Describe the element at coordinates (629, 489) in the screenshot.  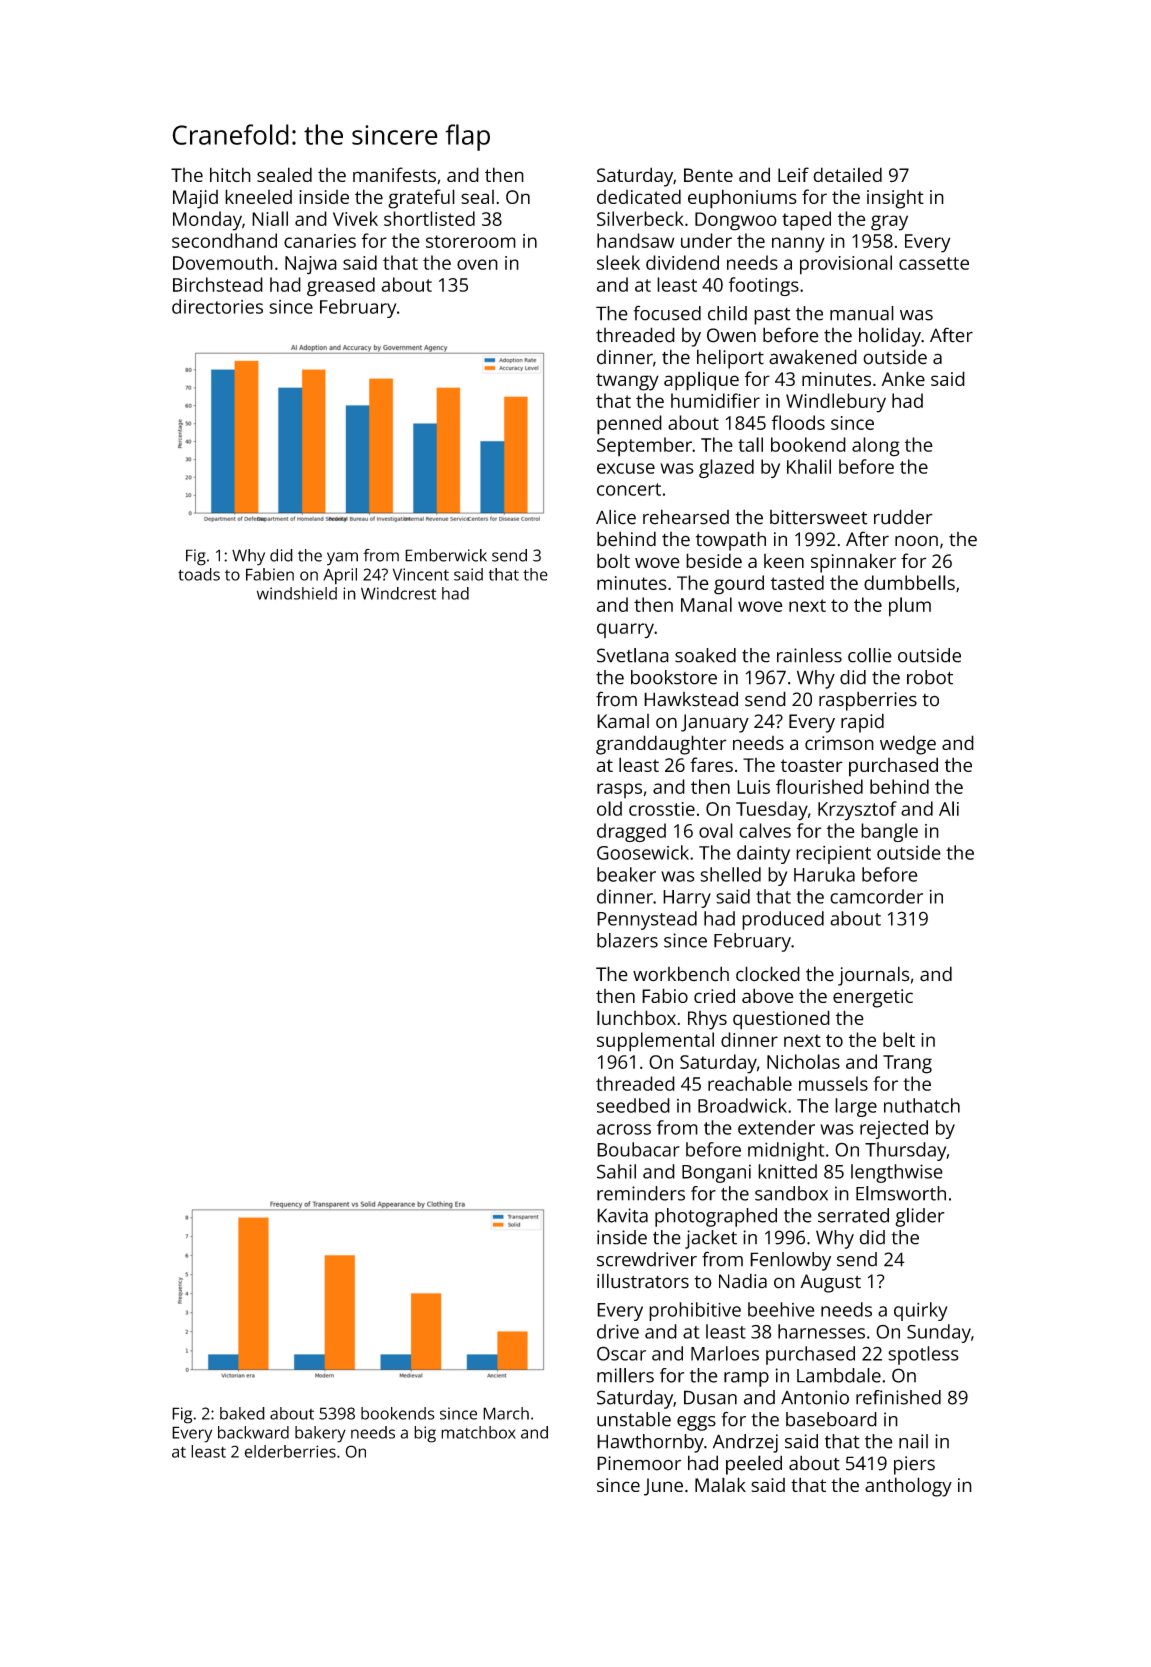
I see `concert` at that location.
